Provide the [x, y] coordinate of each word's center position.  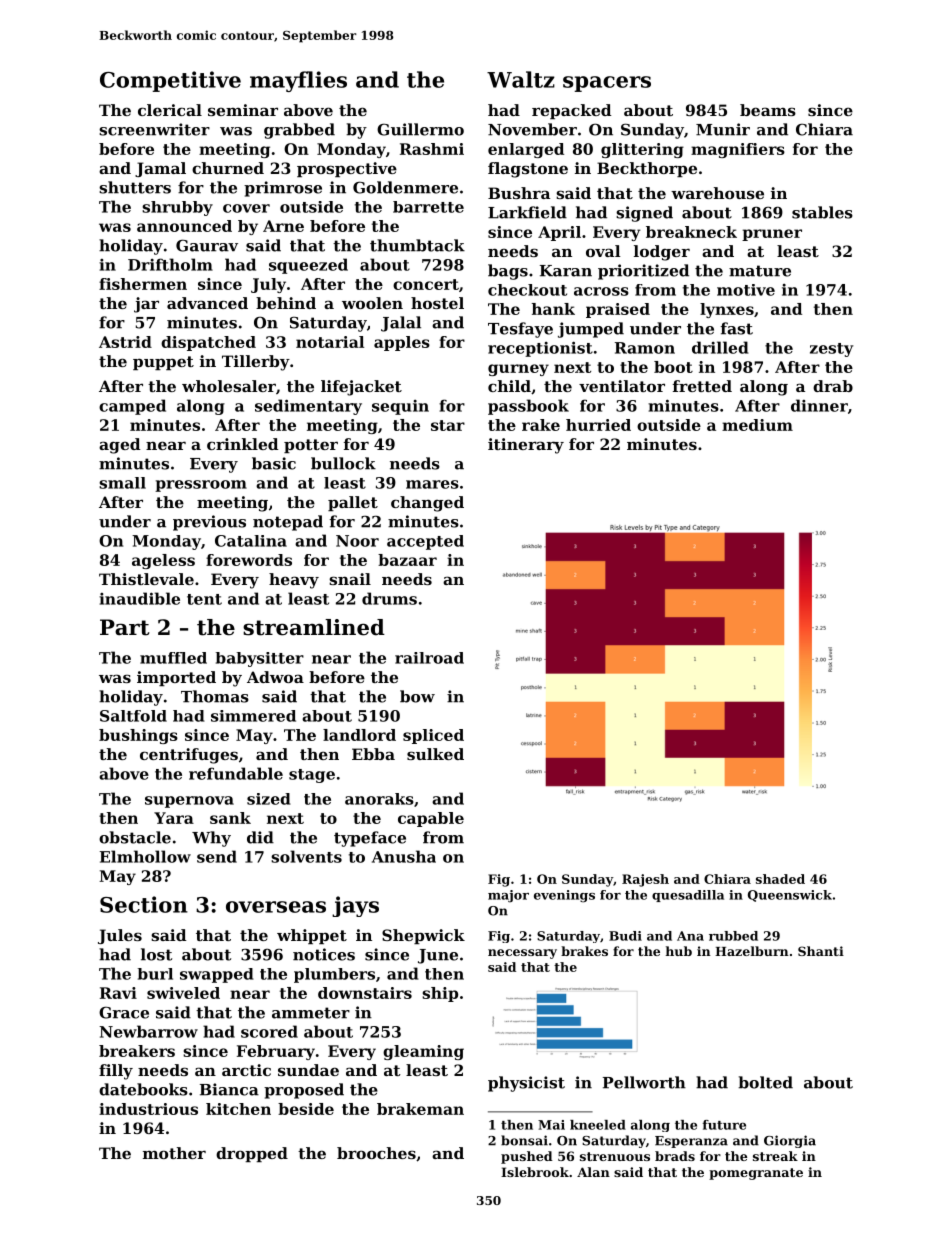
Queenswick [790, 896]
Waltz [521, 79]
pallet [353, 503]
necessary [522, 954]
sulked [435, 754]
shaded [780, 879]
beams [768, 110]
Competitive [170, 81]
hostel [437, 303]
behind [286, 303]
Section [144, 904]
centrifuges [189, 756]
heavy [294, 581]
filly [116, 1072]
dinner [819, 405]
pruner [772, 235]
